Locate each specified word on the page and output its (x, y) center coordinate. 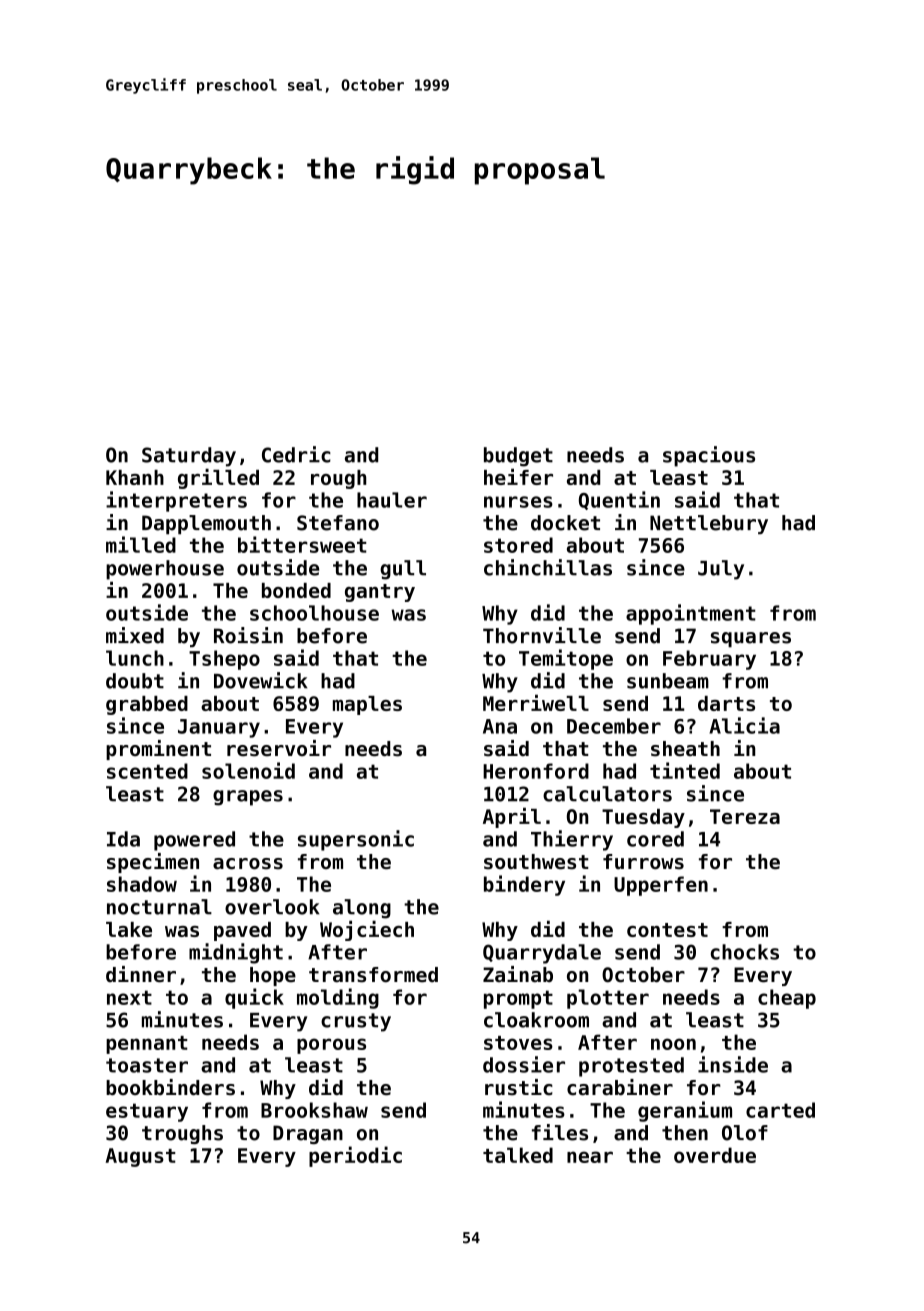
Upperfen (661, 886)
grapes (248, 798)
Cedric (296, 454)
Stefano (338, 523)
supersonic (356, 840)
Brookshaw (314, 1110)
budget (518, 457)
